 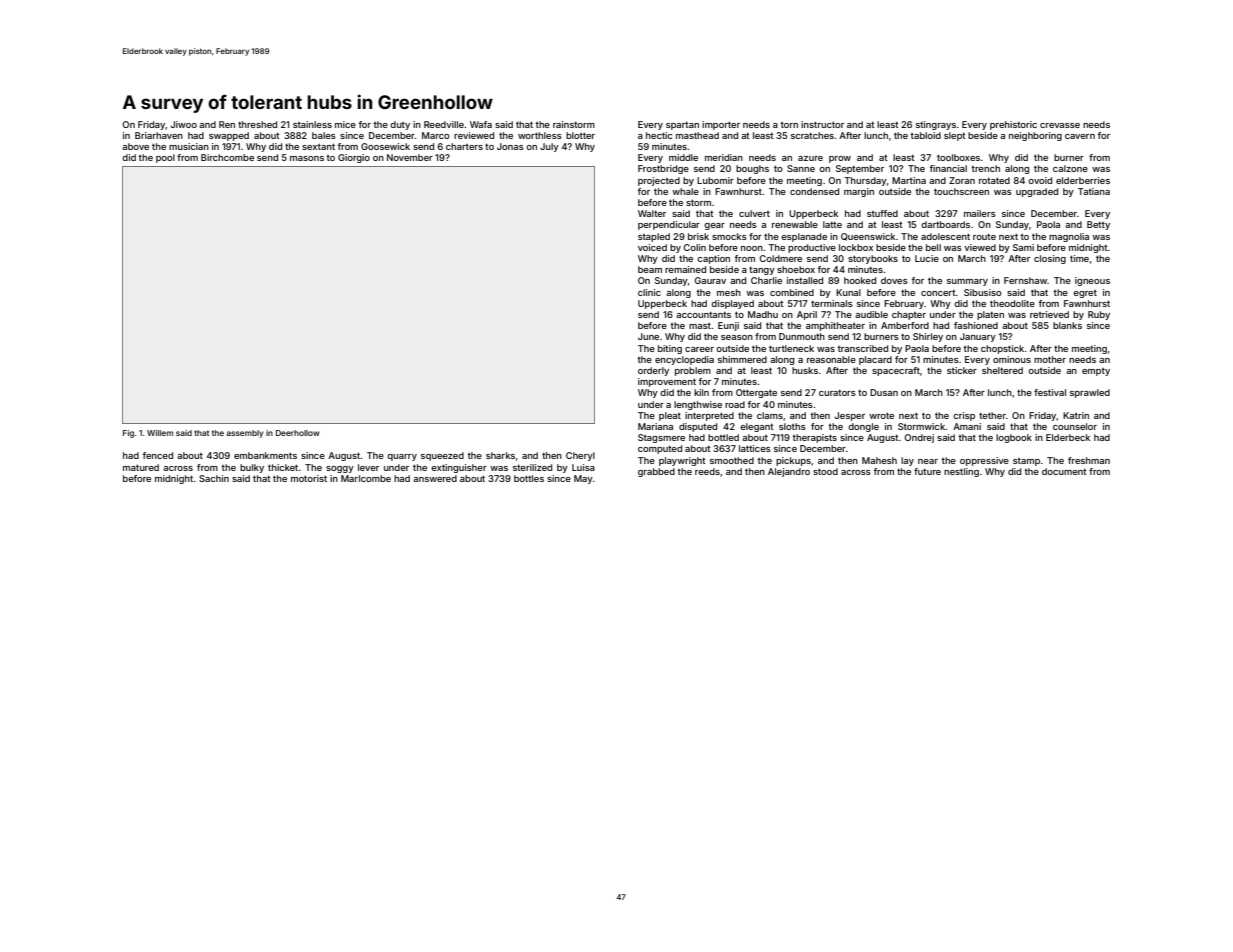 What do you see at coordinates (742, 359) in the image?
I see `shimmered` at bounding box center [742, 359].
